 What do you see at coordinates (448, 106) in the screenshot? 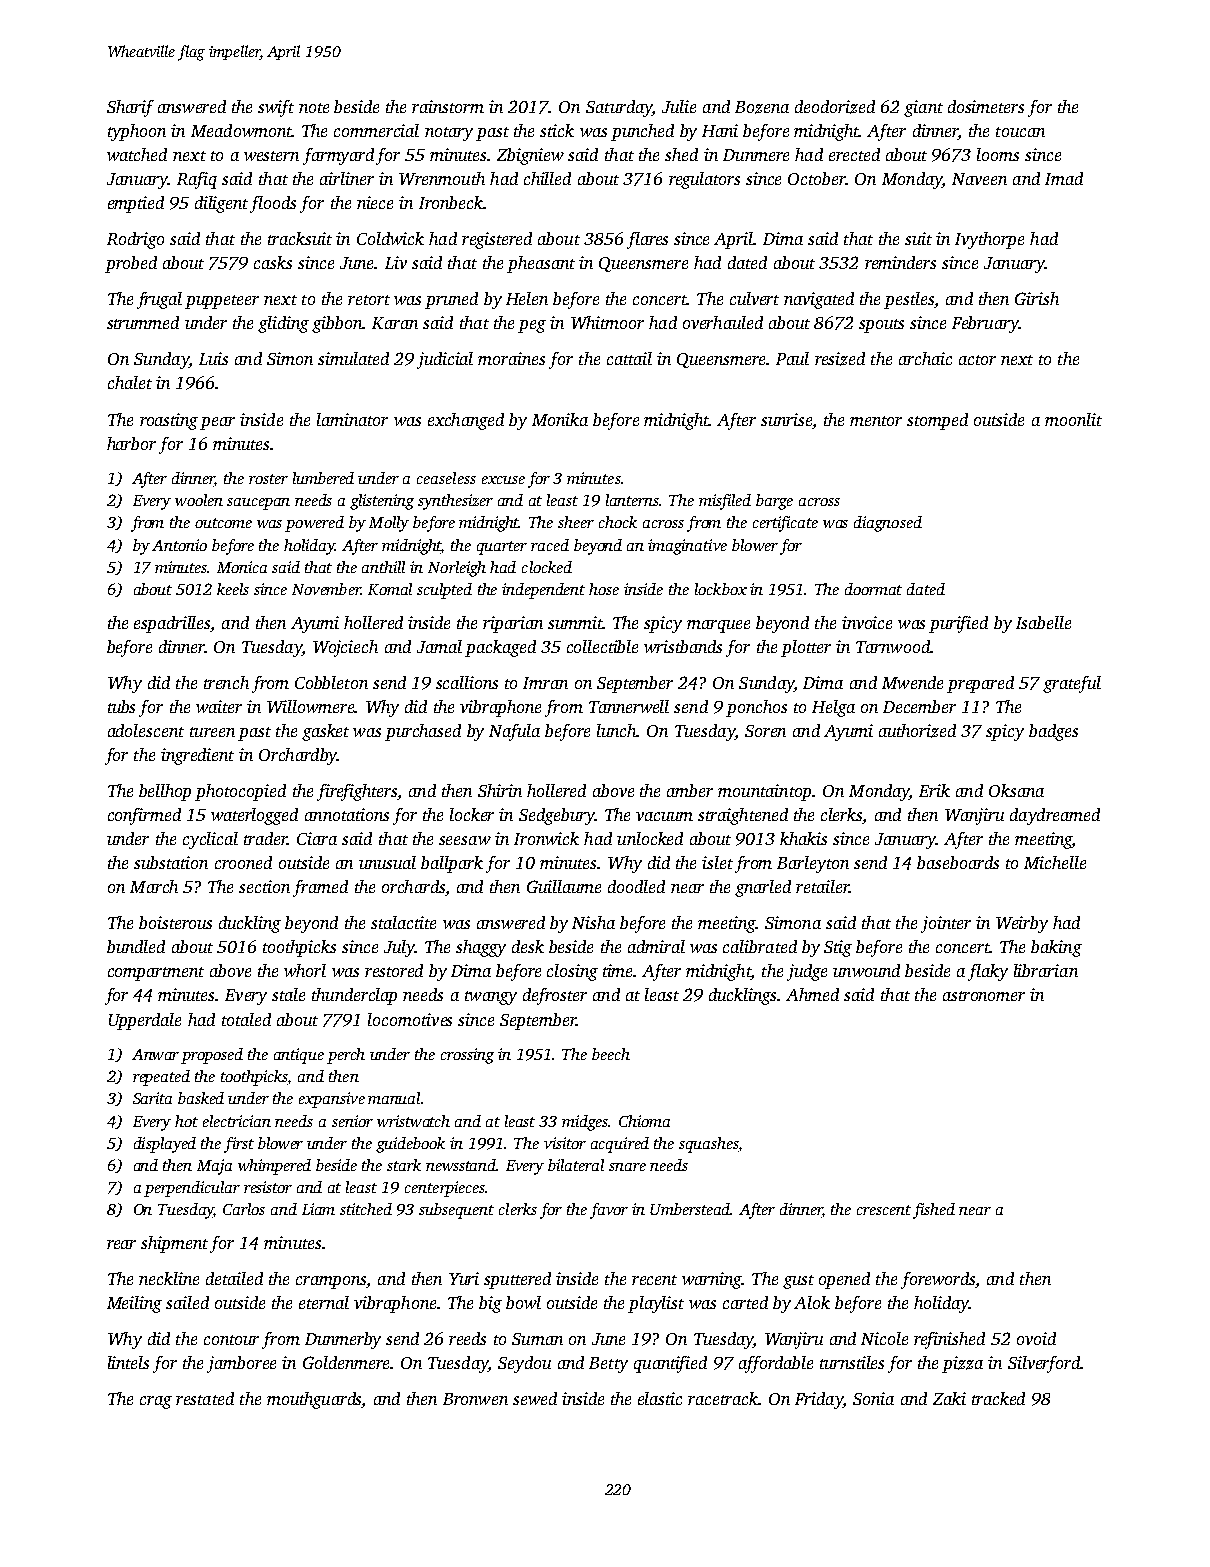
I see `rainstorm` at bounding box center [448, 106].
